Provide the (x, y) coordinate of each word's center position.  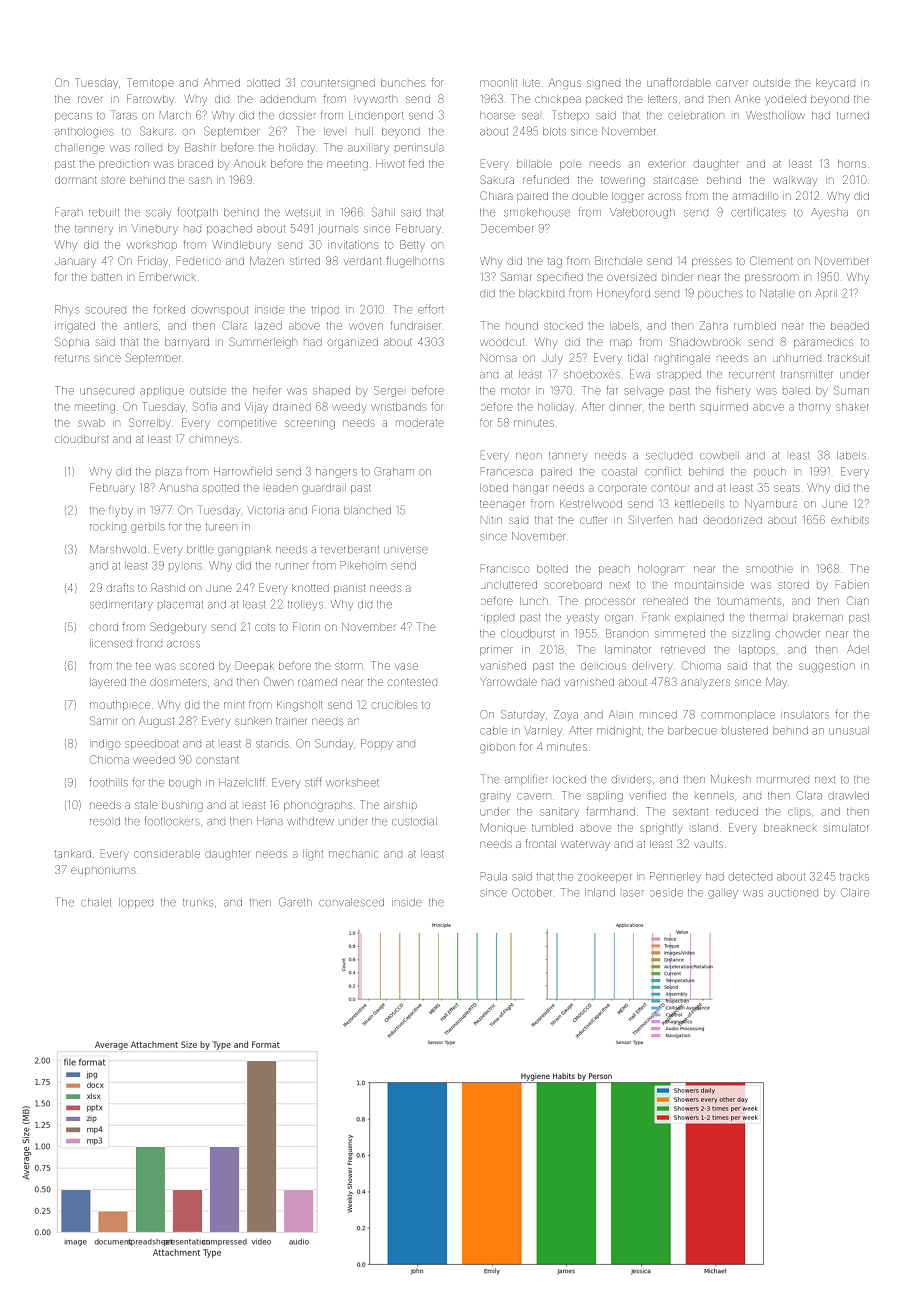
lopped (136, 903)
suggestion (827, 667)
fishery (733, 391)
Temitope (150, 83)
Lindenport (376, 116)
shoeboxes (592, 374)
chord (104, 627)
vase (406, 666)
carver (732, 83)
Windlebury (242, 245)
